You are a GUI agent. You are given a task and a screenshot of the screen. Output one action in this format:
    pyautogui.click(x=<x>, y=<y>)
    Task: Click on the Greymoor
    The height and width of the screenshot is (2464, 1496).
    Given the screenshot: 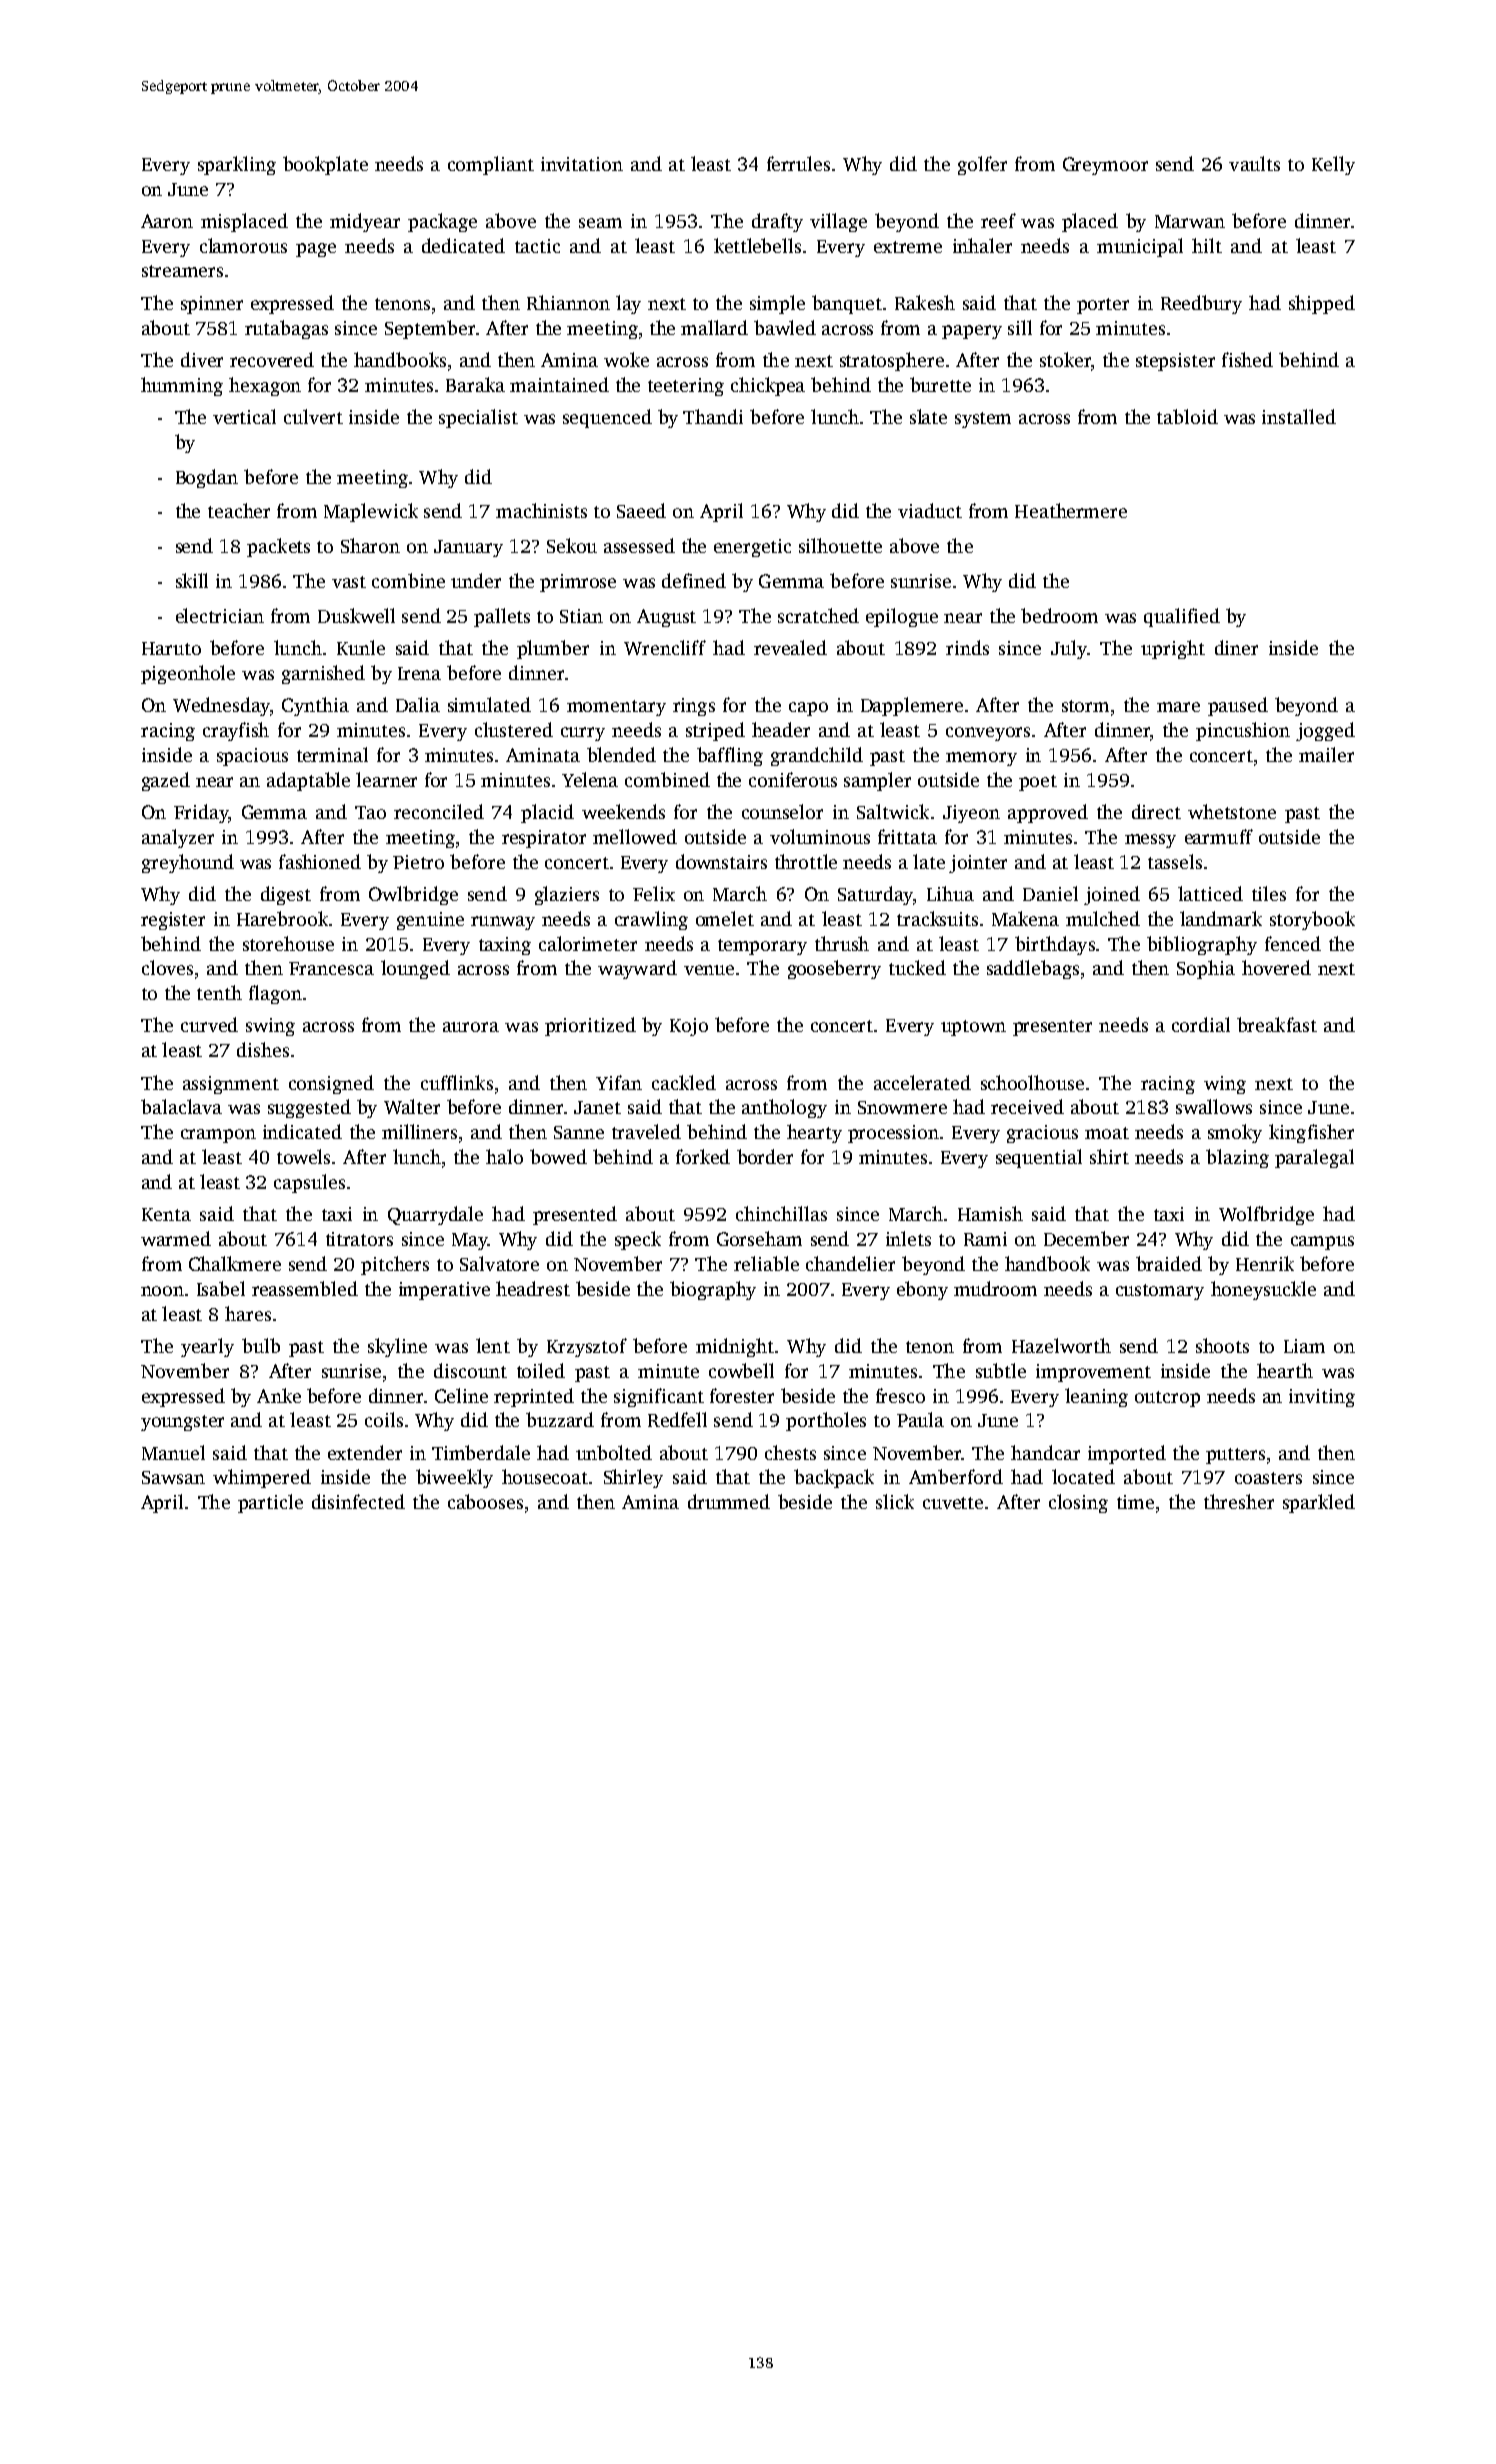 What is the action you would take?
    pyautogui.click(x=1105, y=166)
